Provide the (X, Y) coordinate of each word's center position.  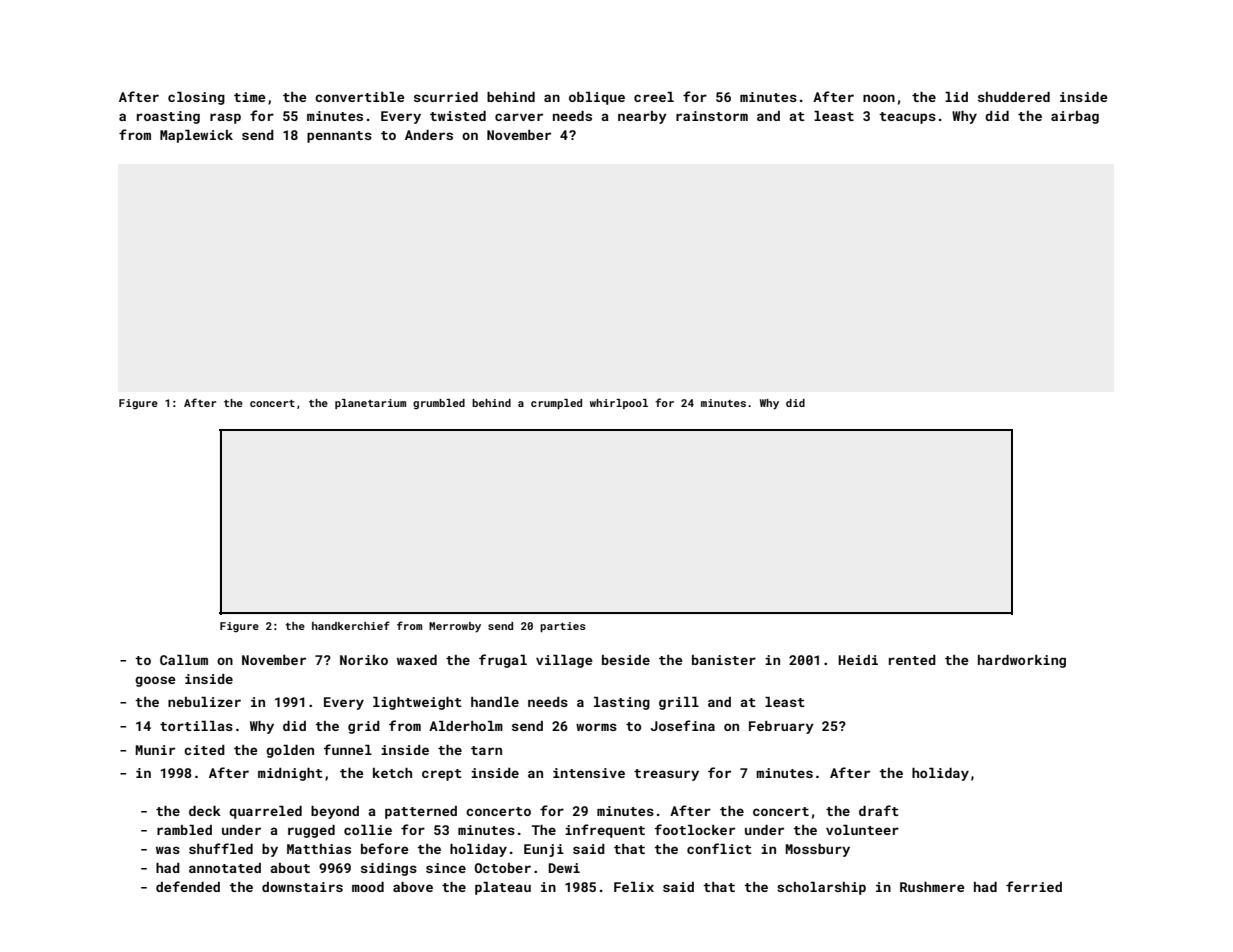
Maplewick (196, 136)
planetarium (370, 404)
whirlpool (619, 404)
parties (563, 627)
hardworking (1022, 661)
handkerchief (351, 625)
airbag (1075, 117)
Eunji (544, 850)
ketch (392, 773)
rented (912, 660)
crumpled (556, 404)
